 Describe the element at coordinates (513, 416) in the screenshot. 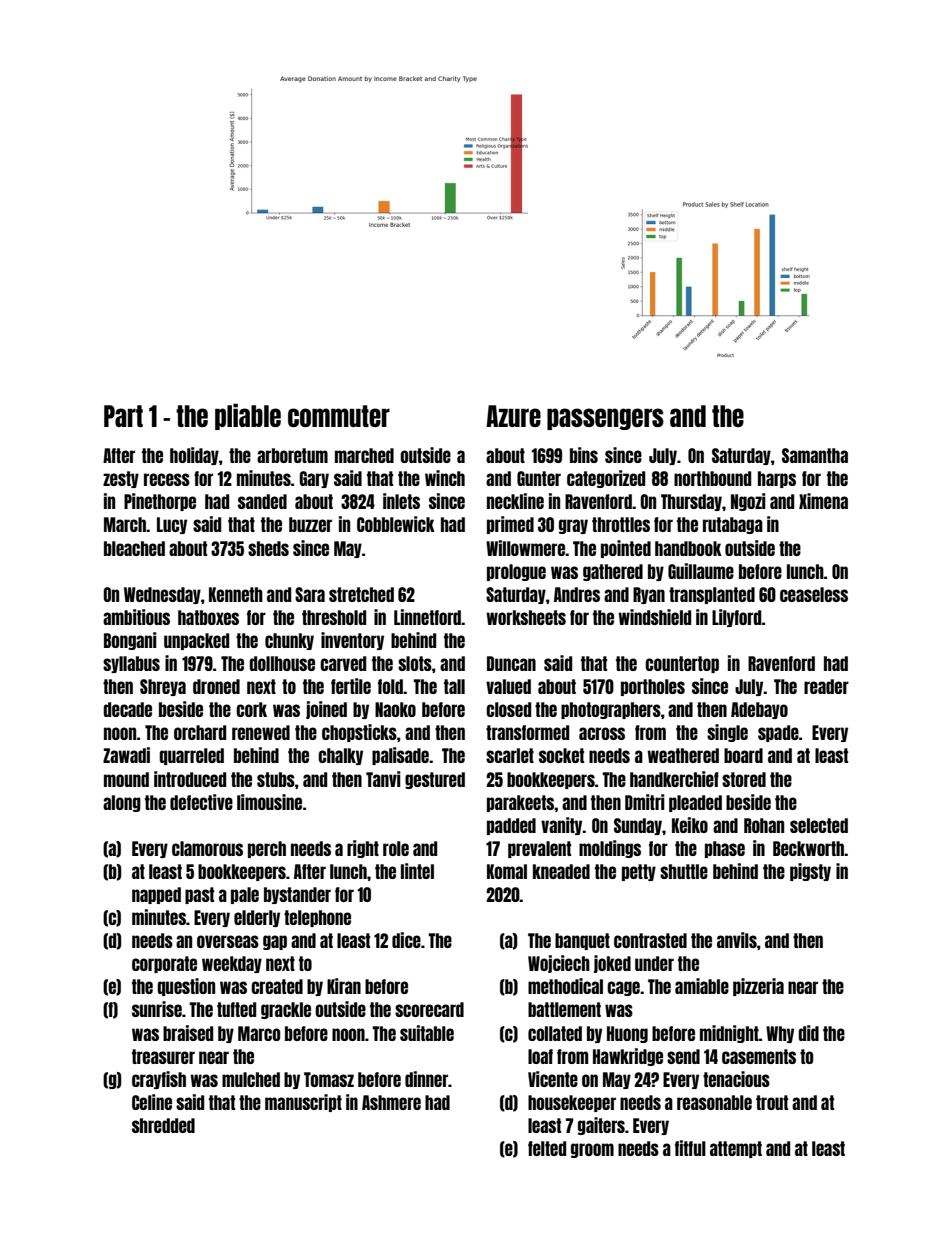

I see `Azure` at that location.
